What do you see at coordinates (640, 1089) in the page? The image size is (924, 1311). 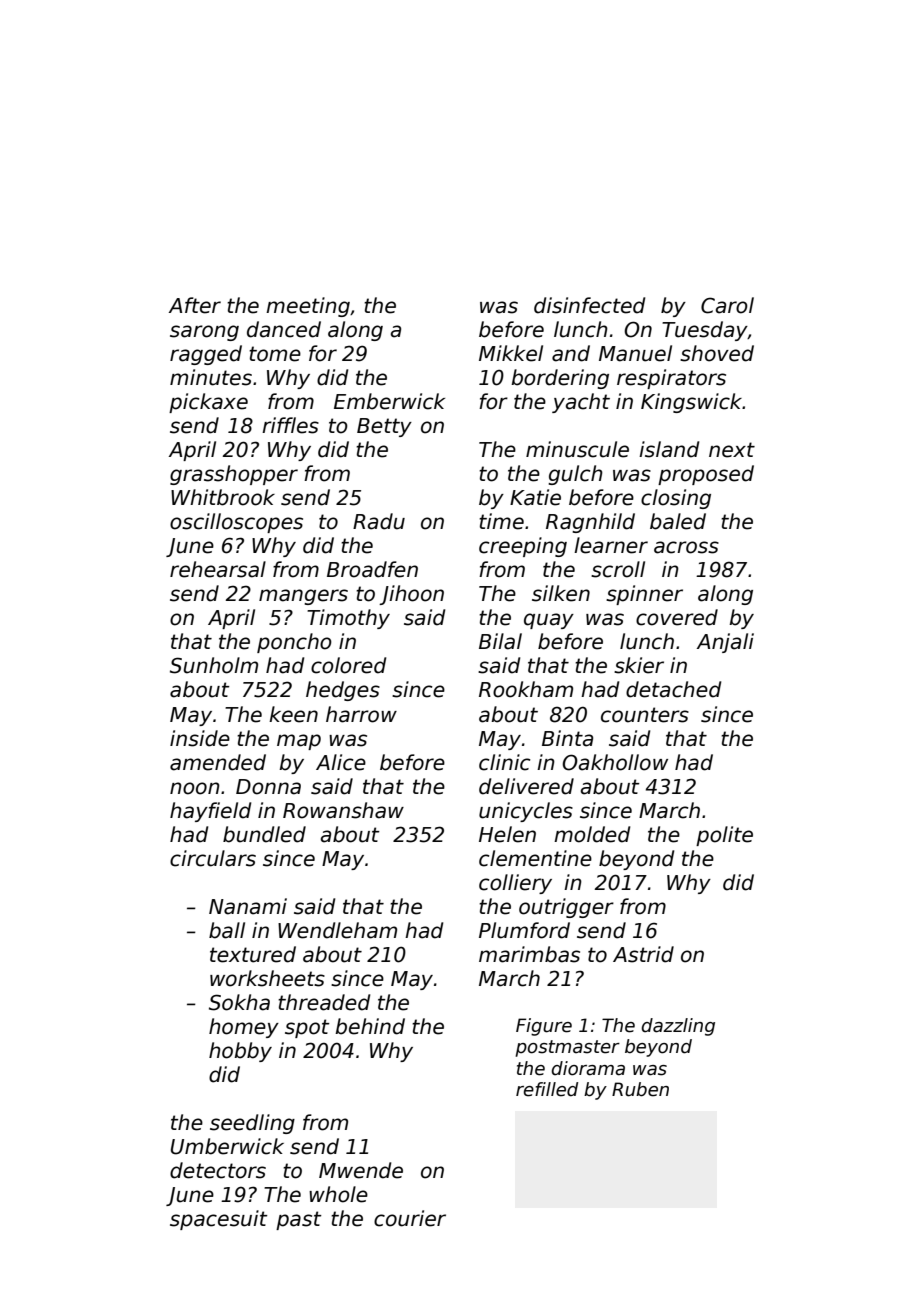 I see `Ruben` at bounding box center [640, 1089].
